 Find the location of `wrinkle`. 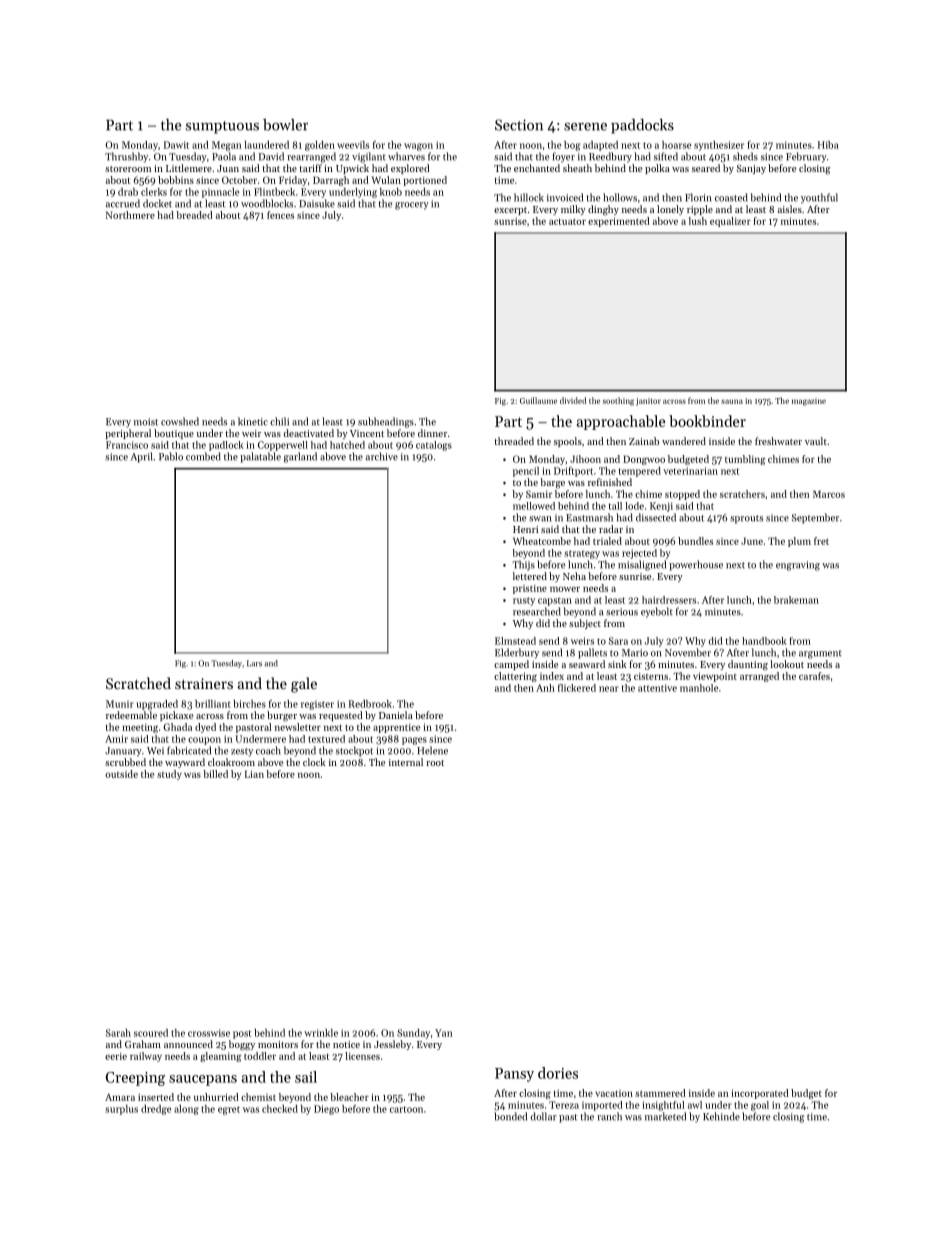

wrinkle is located at coordinates (321, 1033).
